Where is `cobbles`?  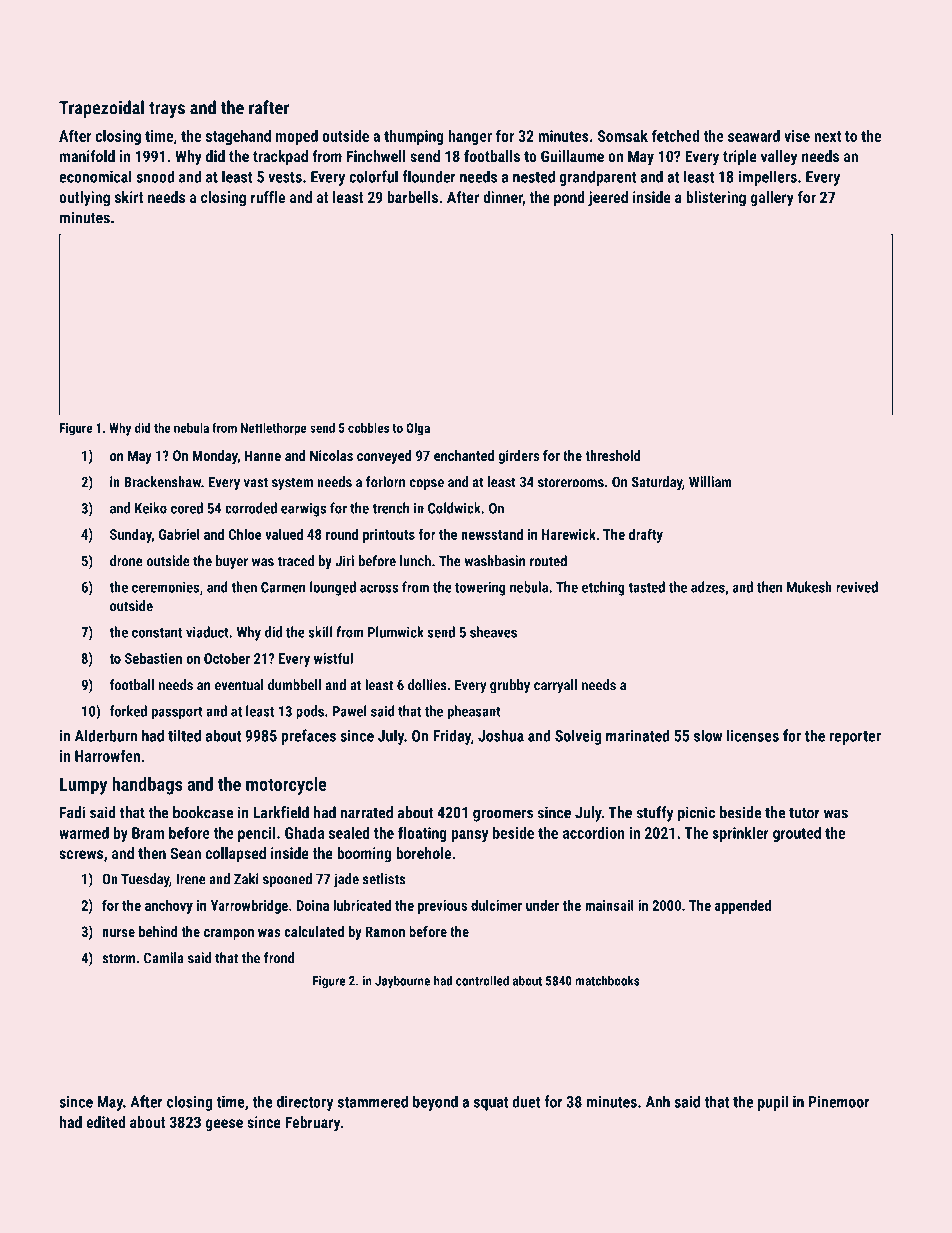
cobbles is located at coordinates (368, 428).
